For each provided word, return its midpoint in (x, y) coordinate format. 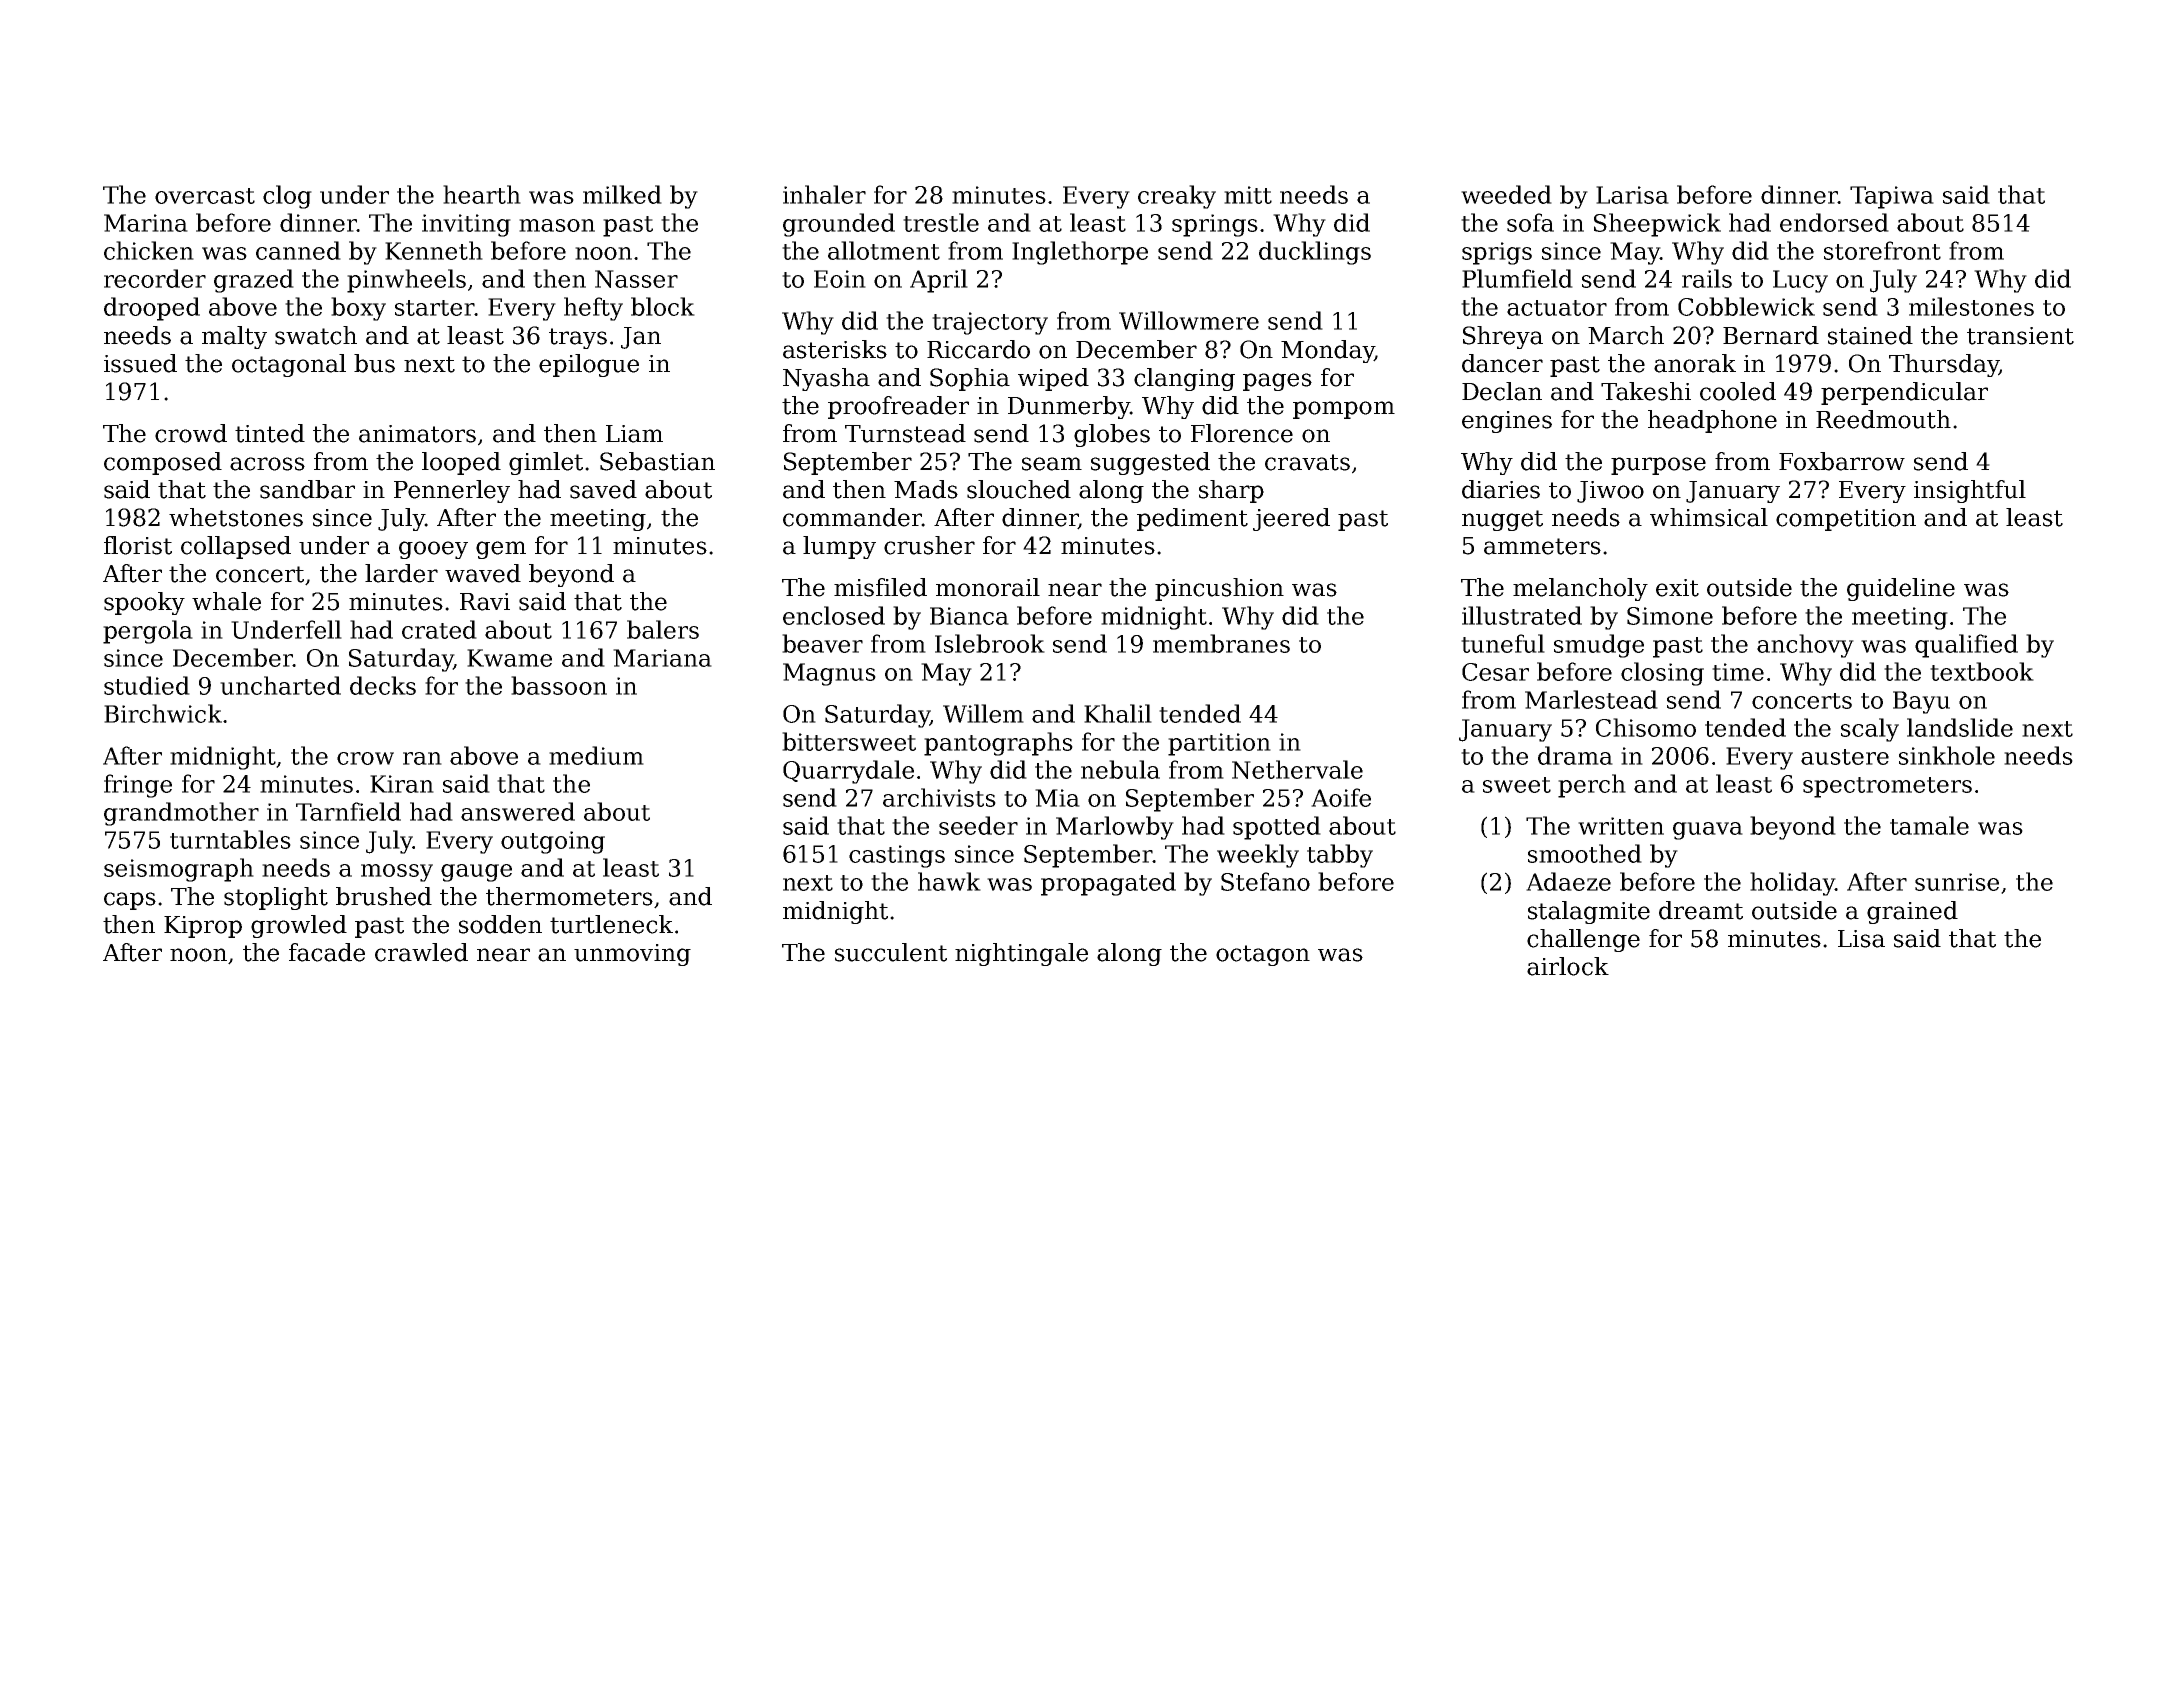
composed (163, 463)
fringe (138, 786)
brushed (384, 896)
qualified (1966, 646)
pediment (1192, 519)
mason (557, 225)
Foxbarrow (1842, 461)
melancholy (1580, 589)
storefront (1882, 250)
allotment (884, 250)
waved (483, 573)
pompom (1344, 410)
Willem (983, 713)
